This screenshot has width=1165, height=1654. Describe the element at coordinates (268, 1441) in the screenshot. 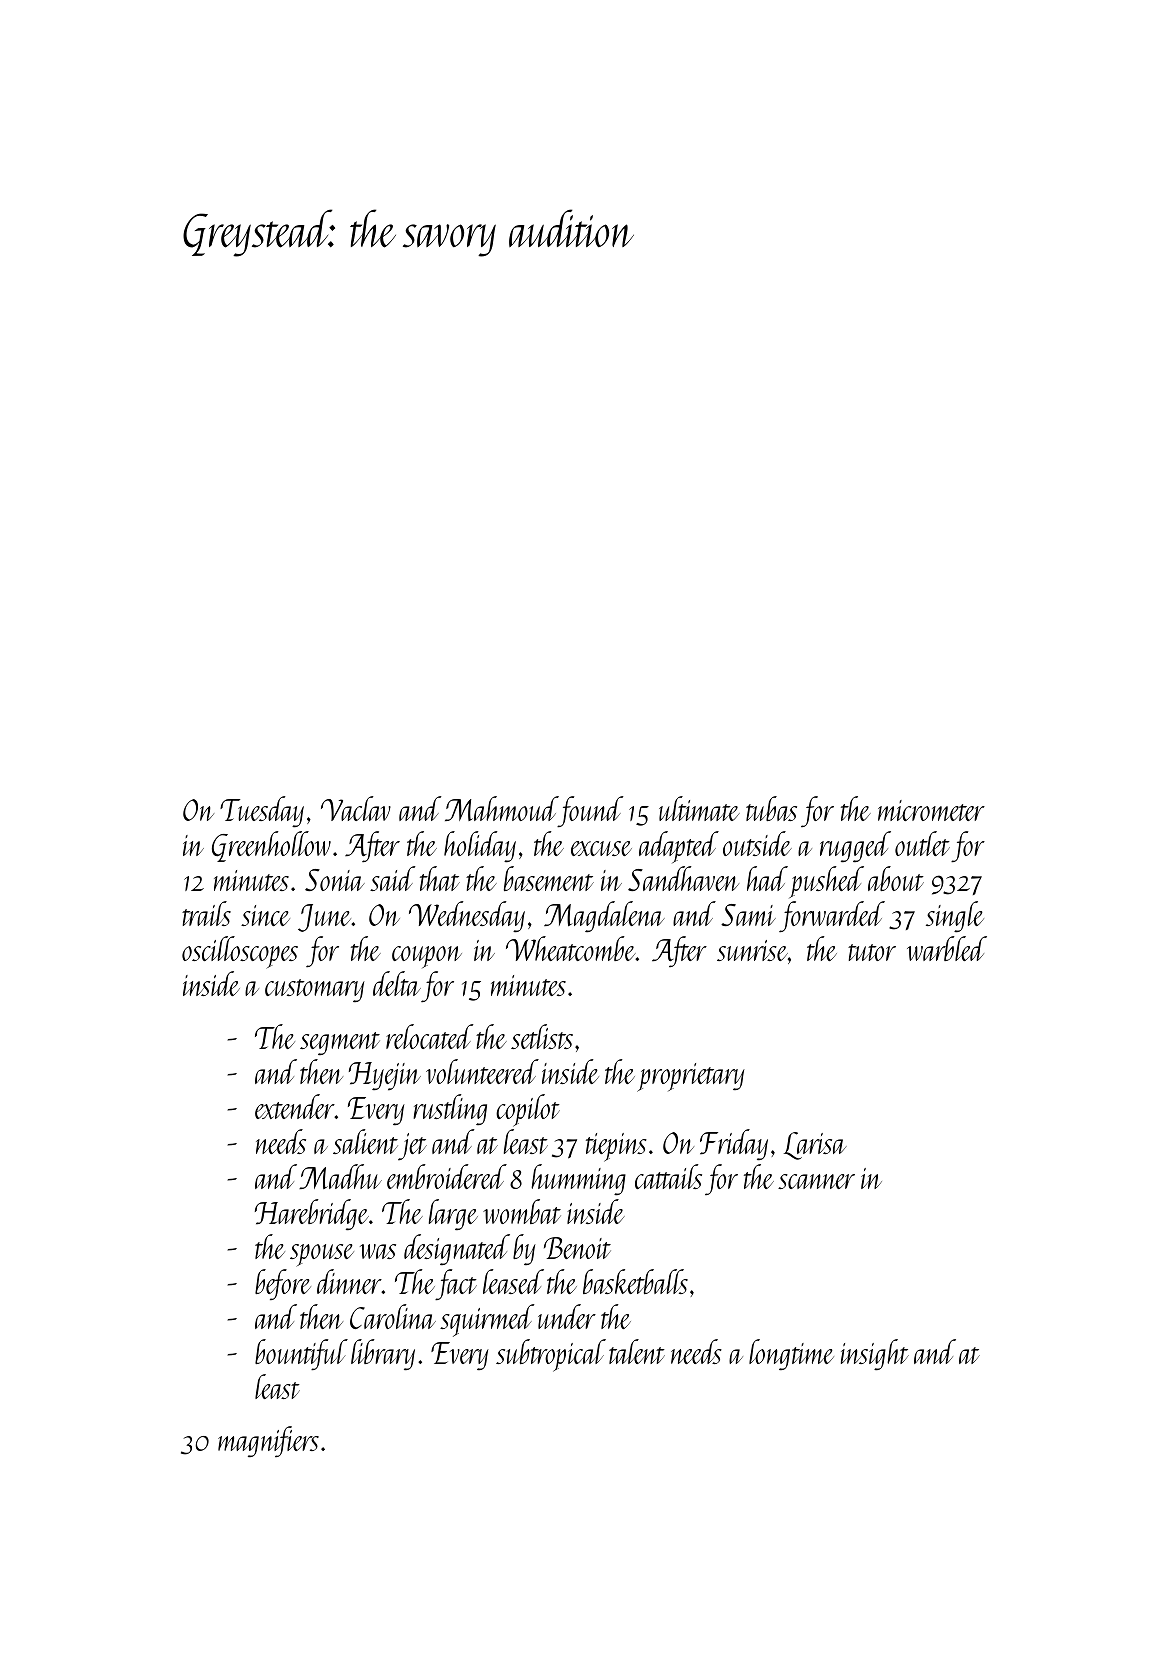

I see `magnifiers` at that location.
